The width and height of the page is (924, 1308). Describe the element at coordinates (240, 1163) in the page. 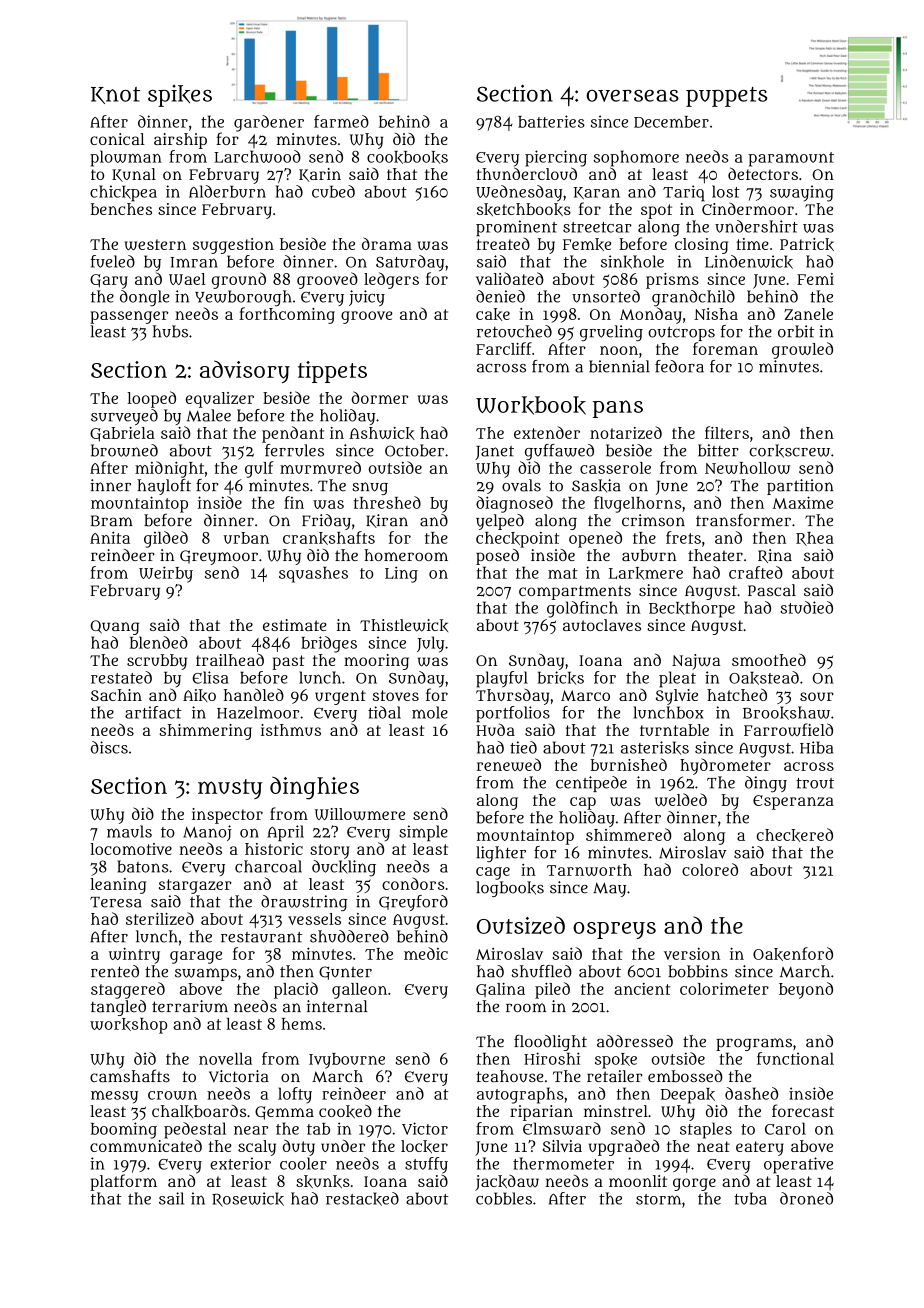

I see `exterior` at that location.
